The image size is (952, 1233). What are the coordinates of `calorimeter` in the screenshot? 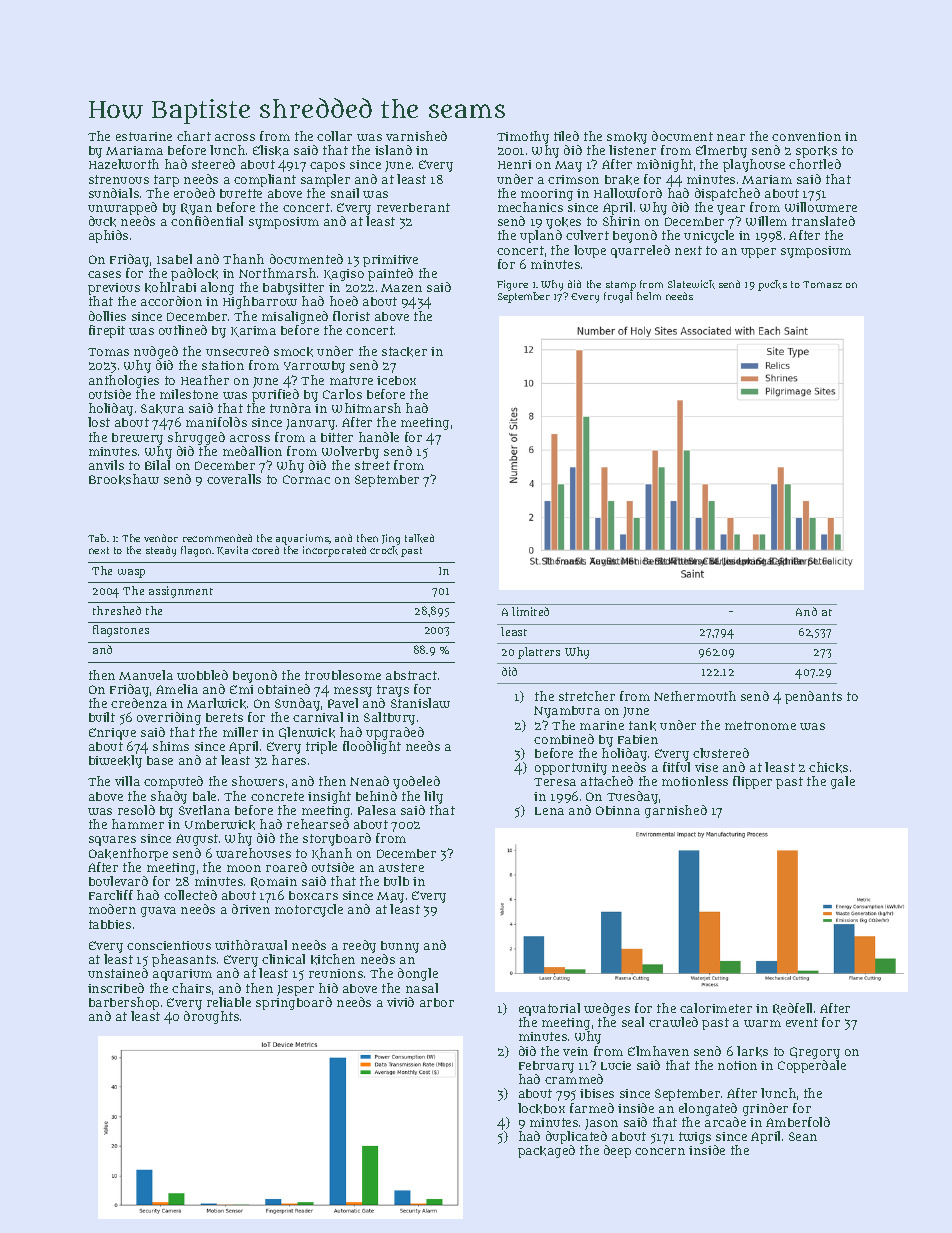 It's located at (716, 1008).
